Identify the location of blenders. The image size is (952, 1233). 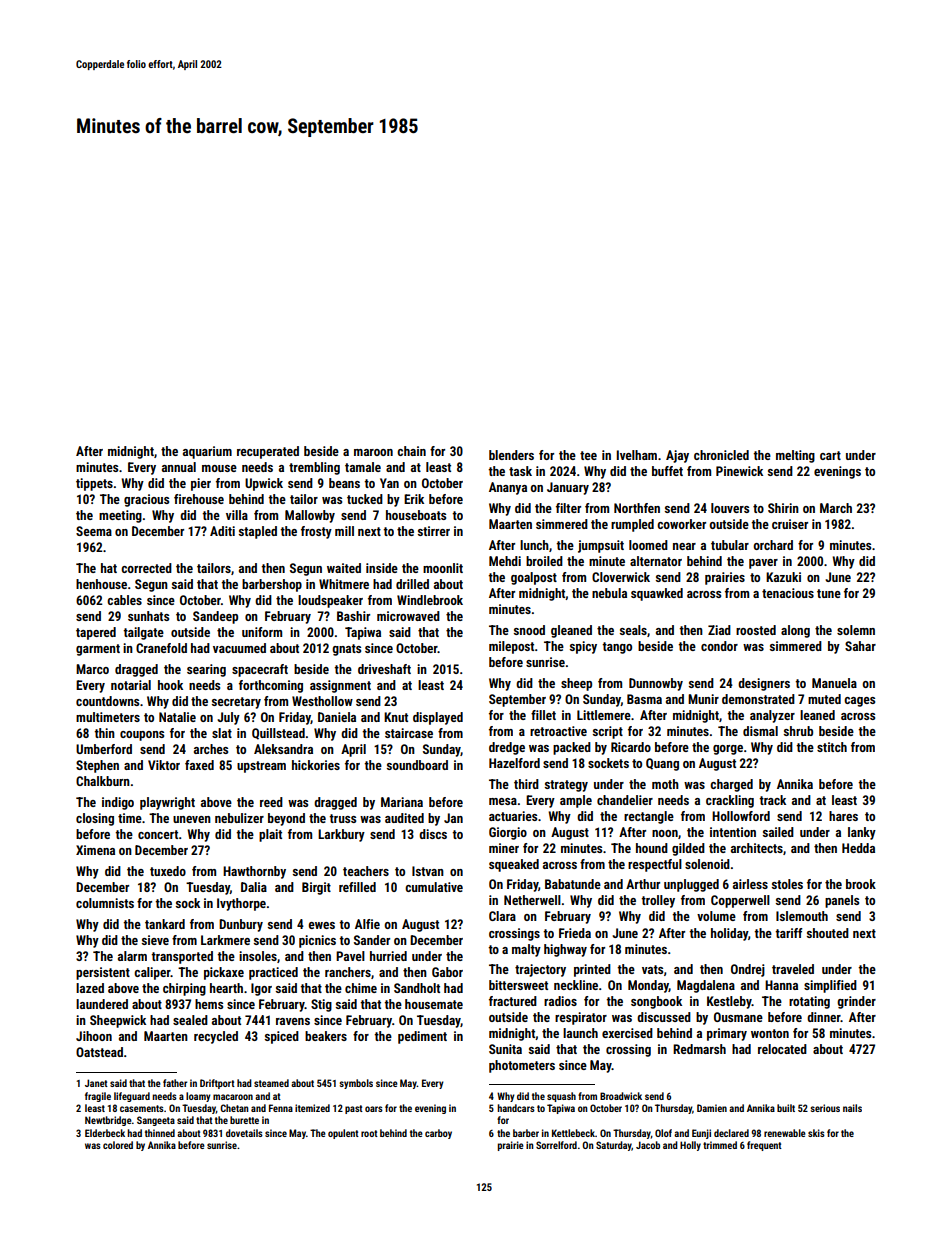
(511, 455).
